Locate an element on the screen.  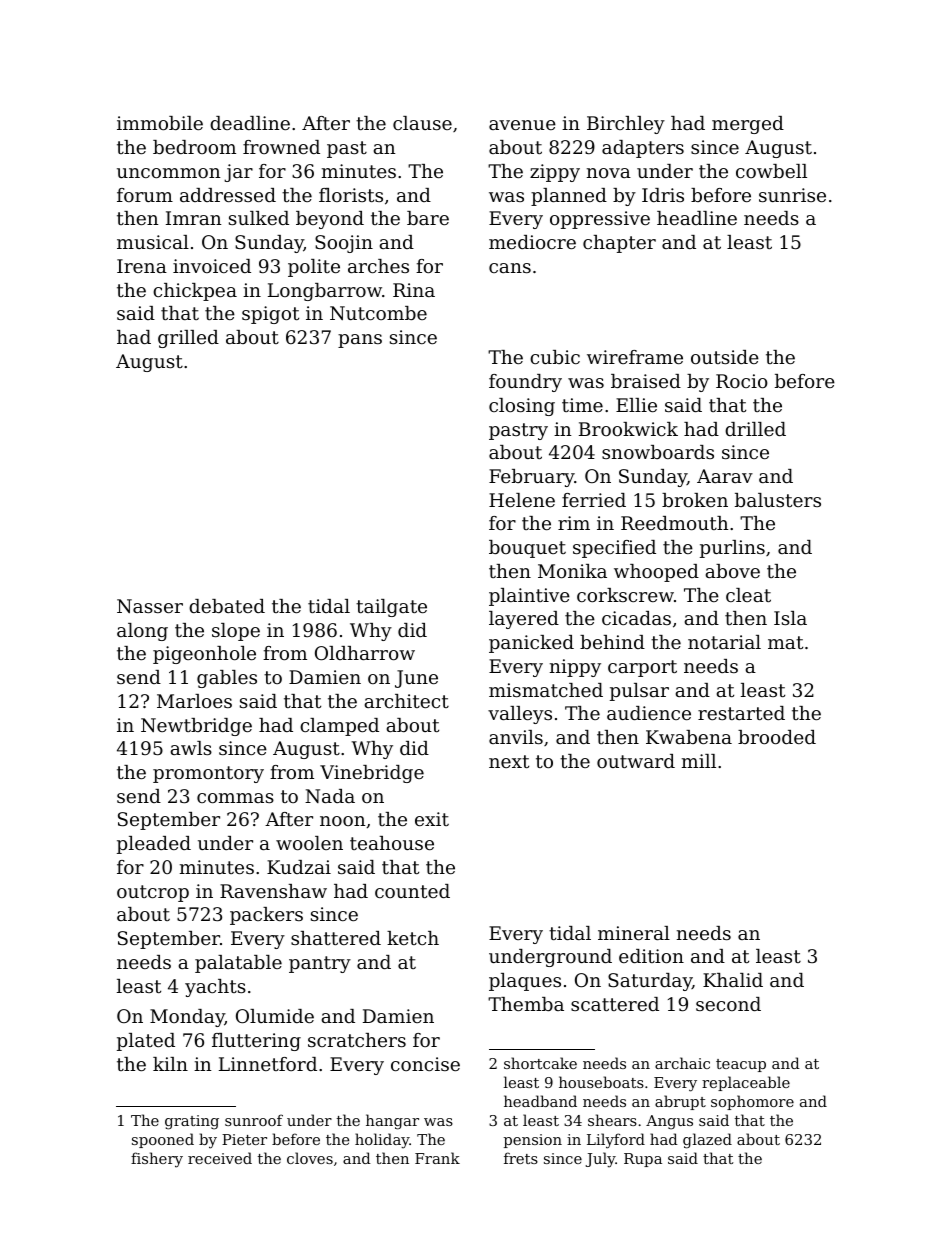
spooned is located at coordinates (163, 1140).
